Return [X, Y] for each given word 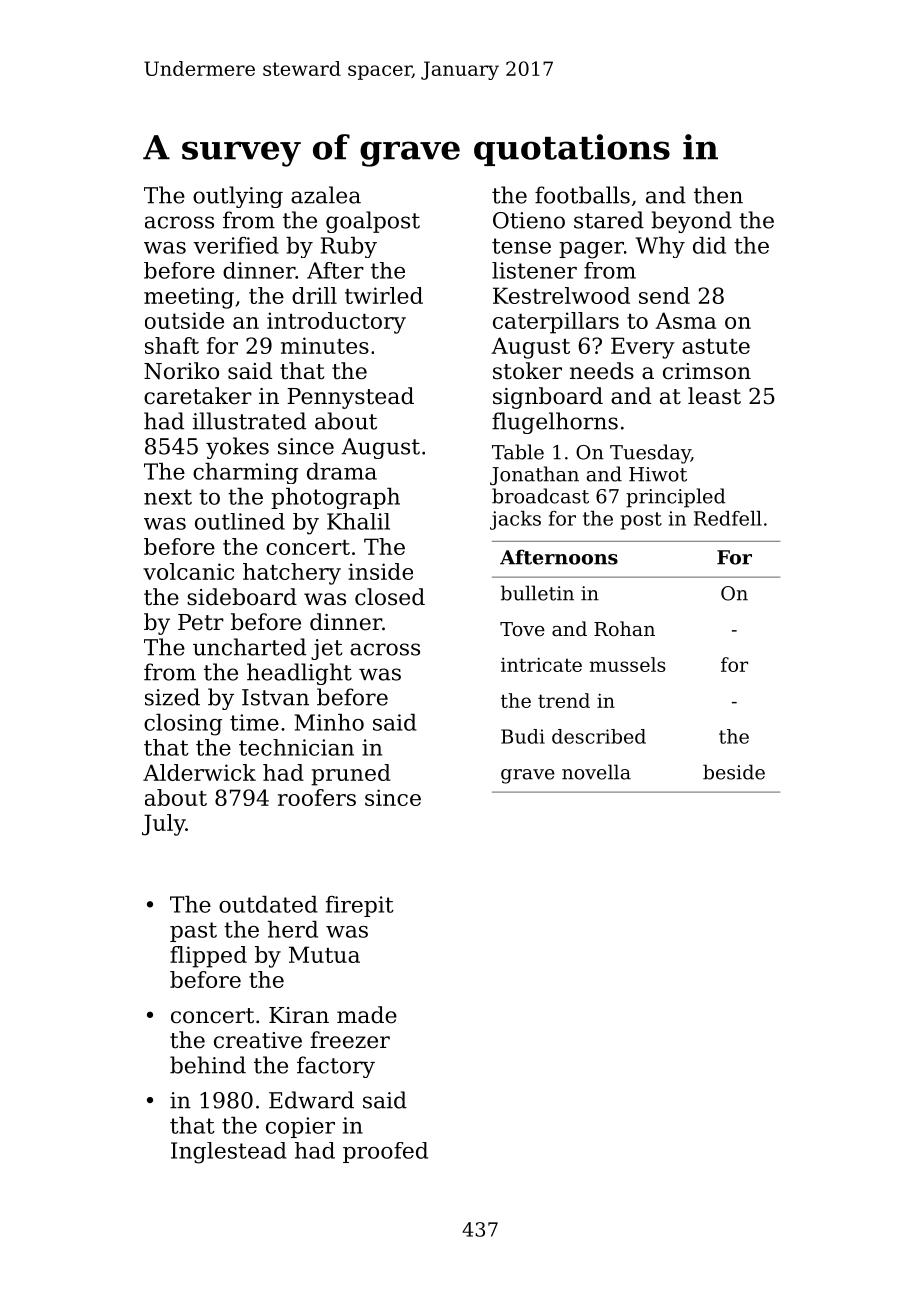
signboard [548, 398]
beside [734, 772]
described [599, 736]
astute [716, 346]
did [709, 245]
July [164, 825]
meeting [189, 298]
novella [596, 772]
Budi [523, 736]
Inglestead [229, 1153]
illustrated [249, 421]
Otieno [529, 220]
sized [172, 697]
